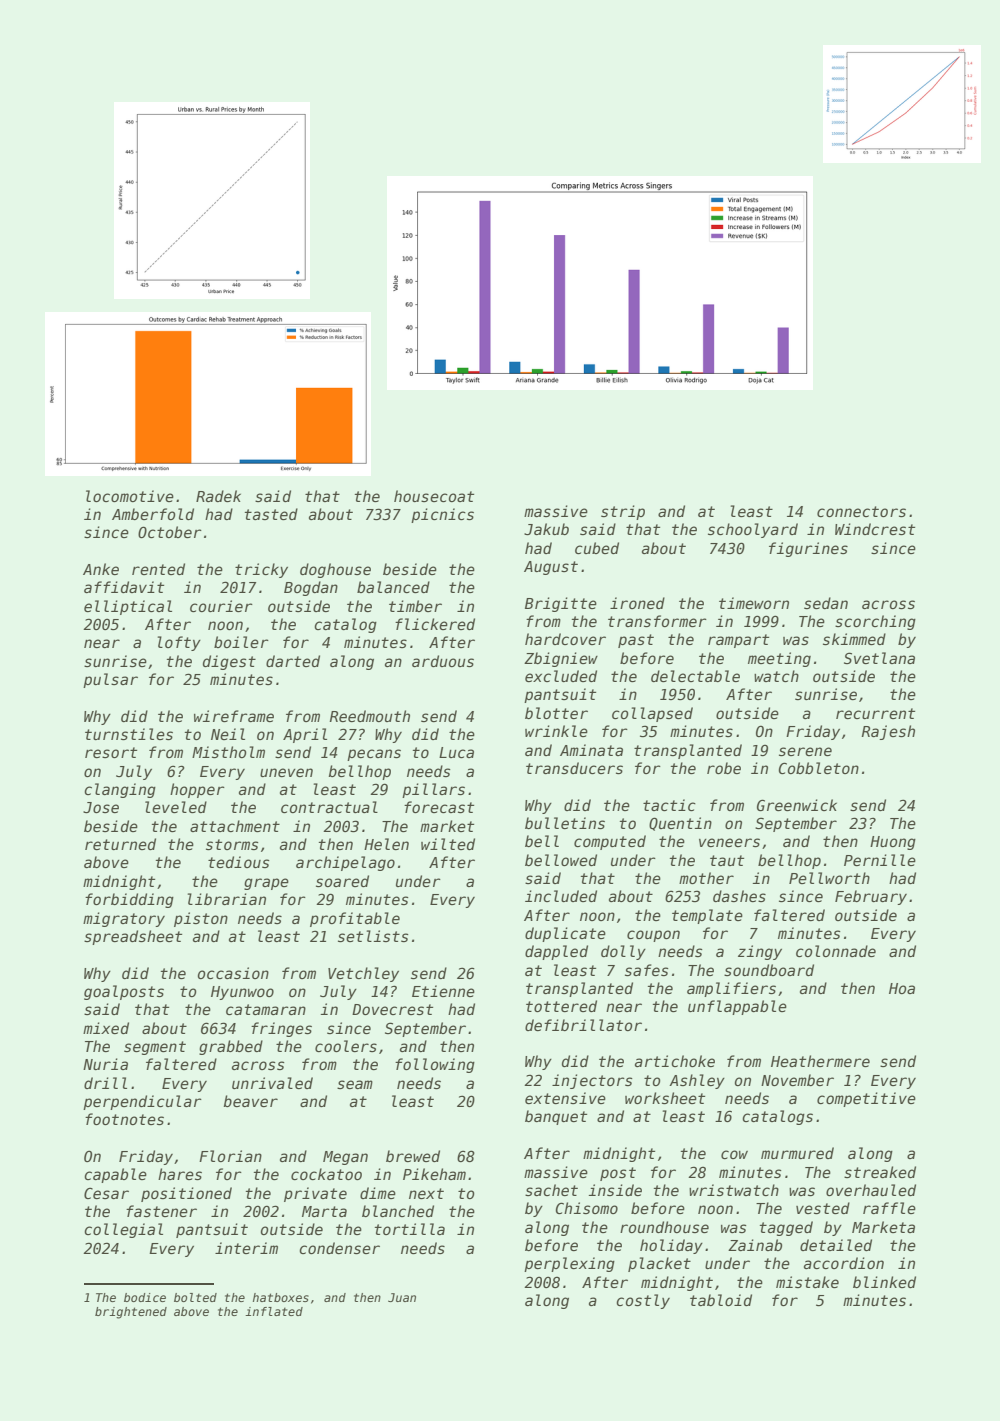 The width and height of the page is (1000, 1421). What do you see at coordinates (443, 991) in the page?
I see `Etienne` at bounding box center [443, 991].
